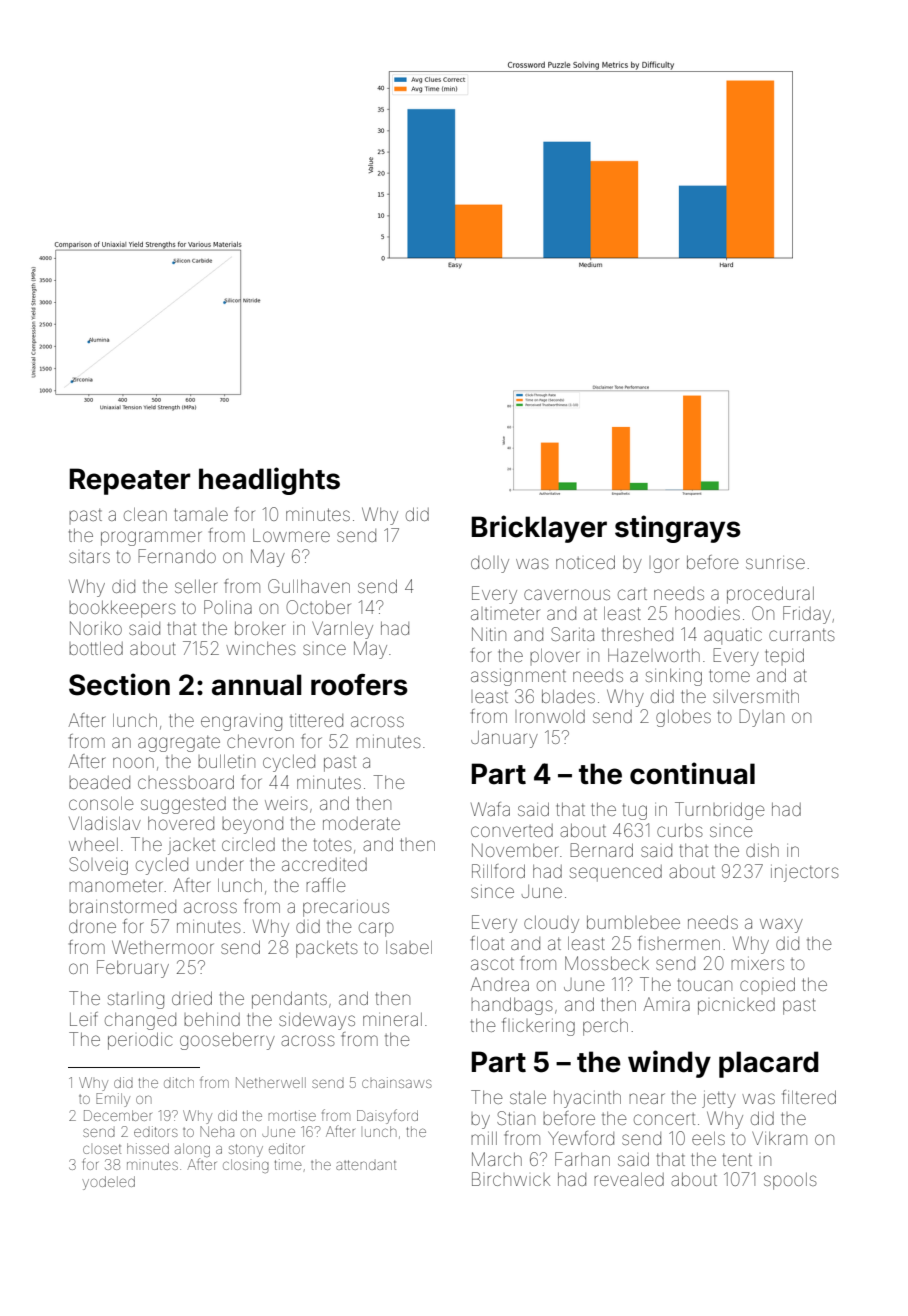 This page has height=1316, width=908. Describe the element at coordinates (692, 773) in the page. I see `continual` at that location.
